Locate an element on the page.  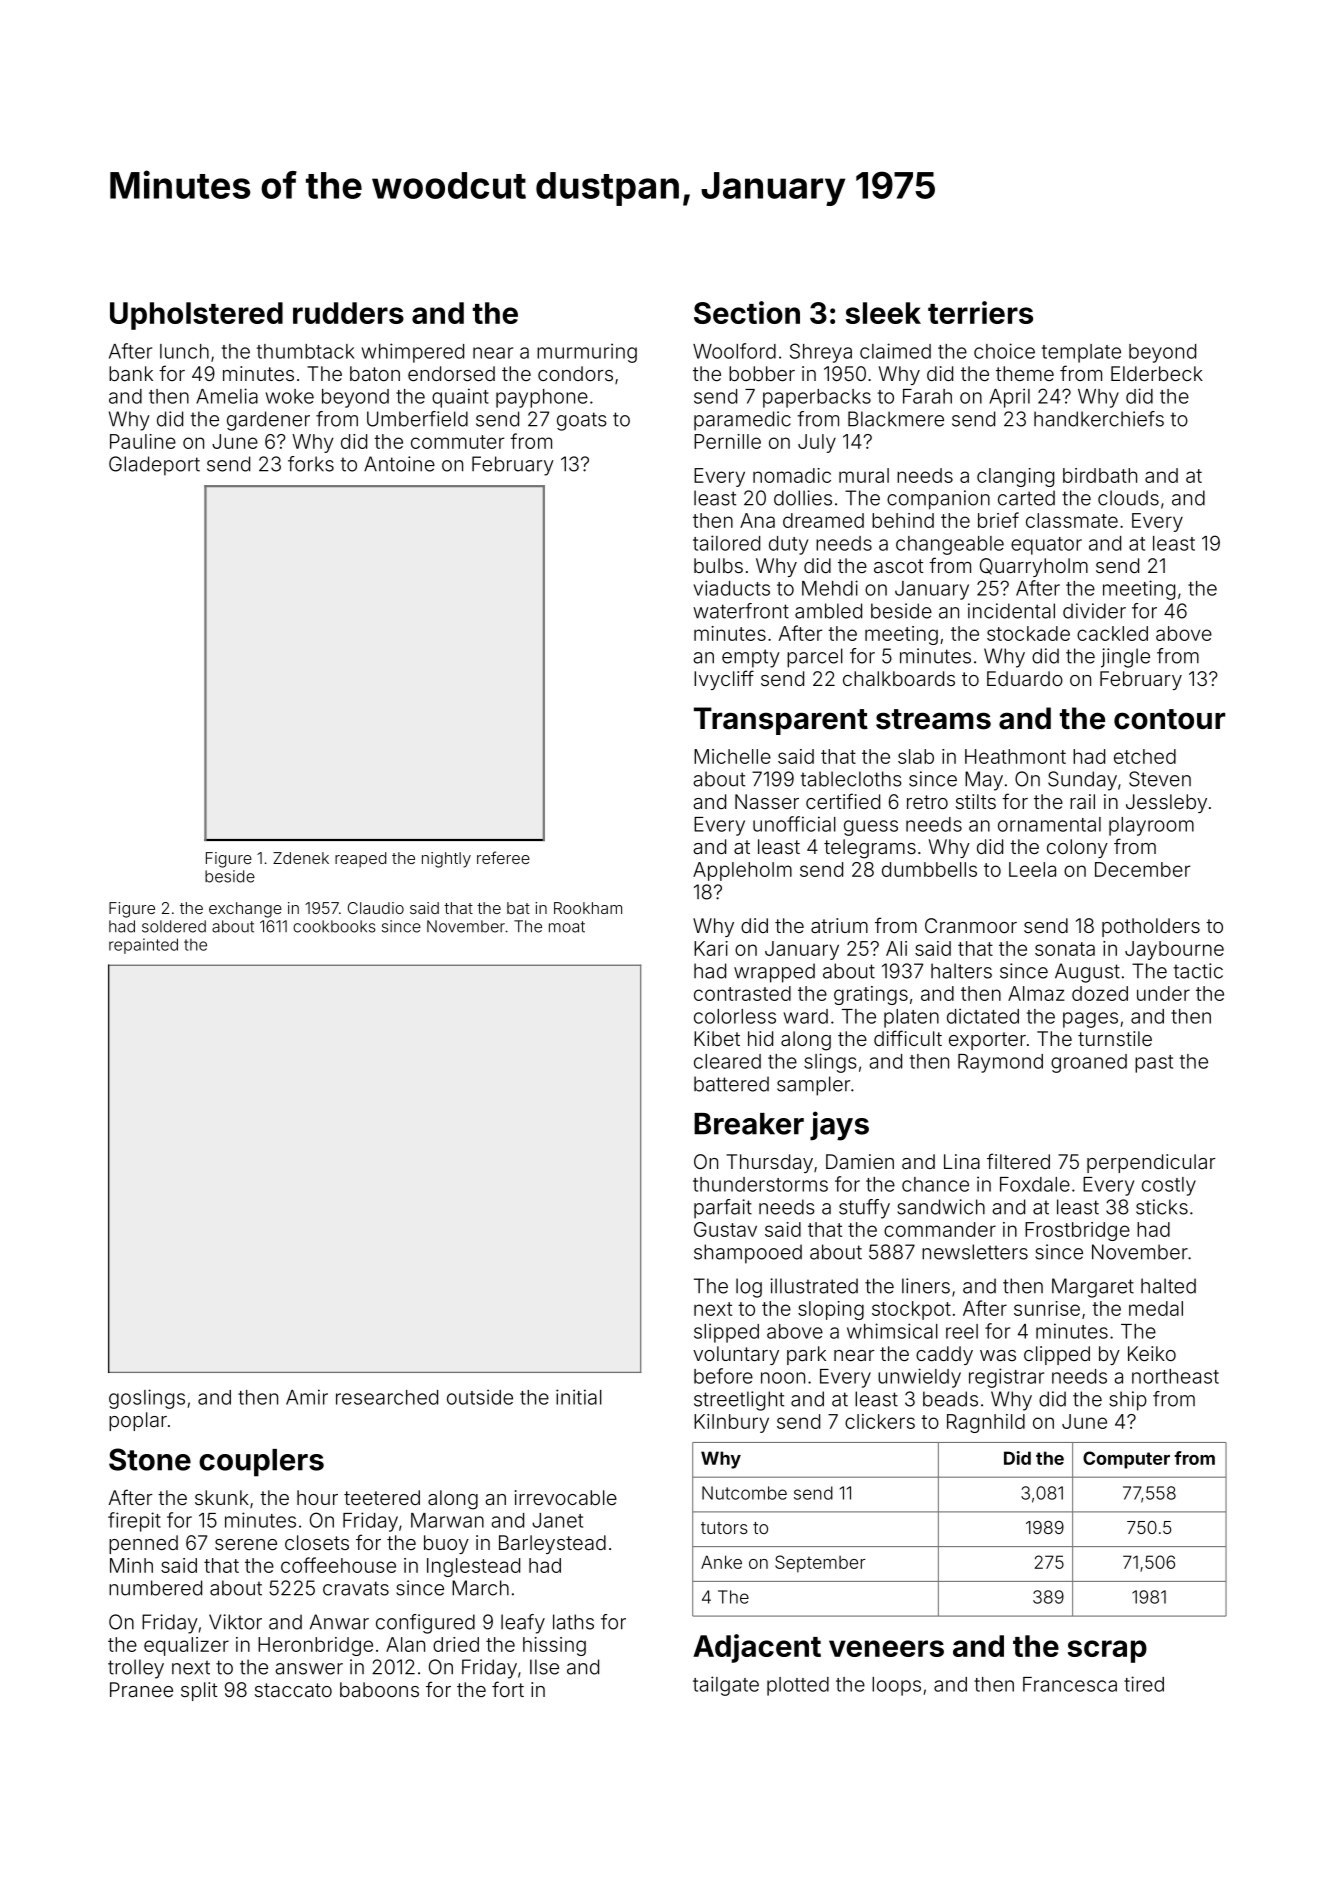
parfait is located at coordinates (723, 1209).
